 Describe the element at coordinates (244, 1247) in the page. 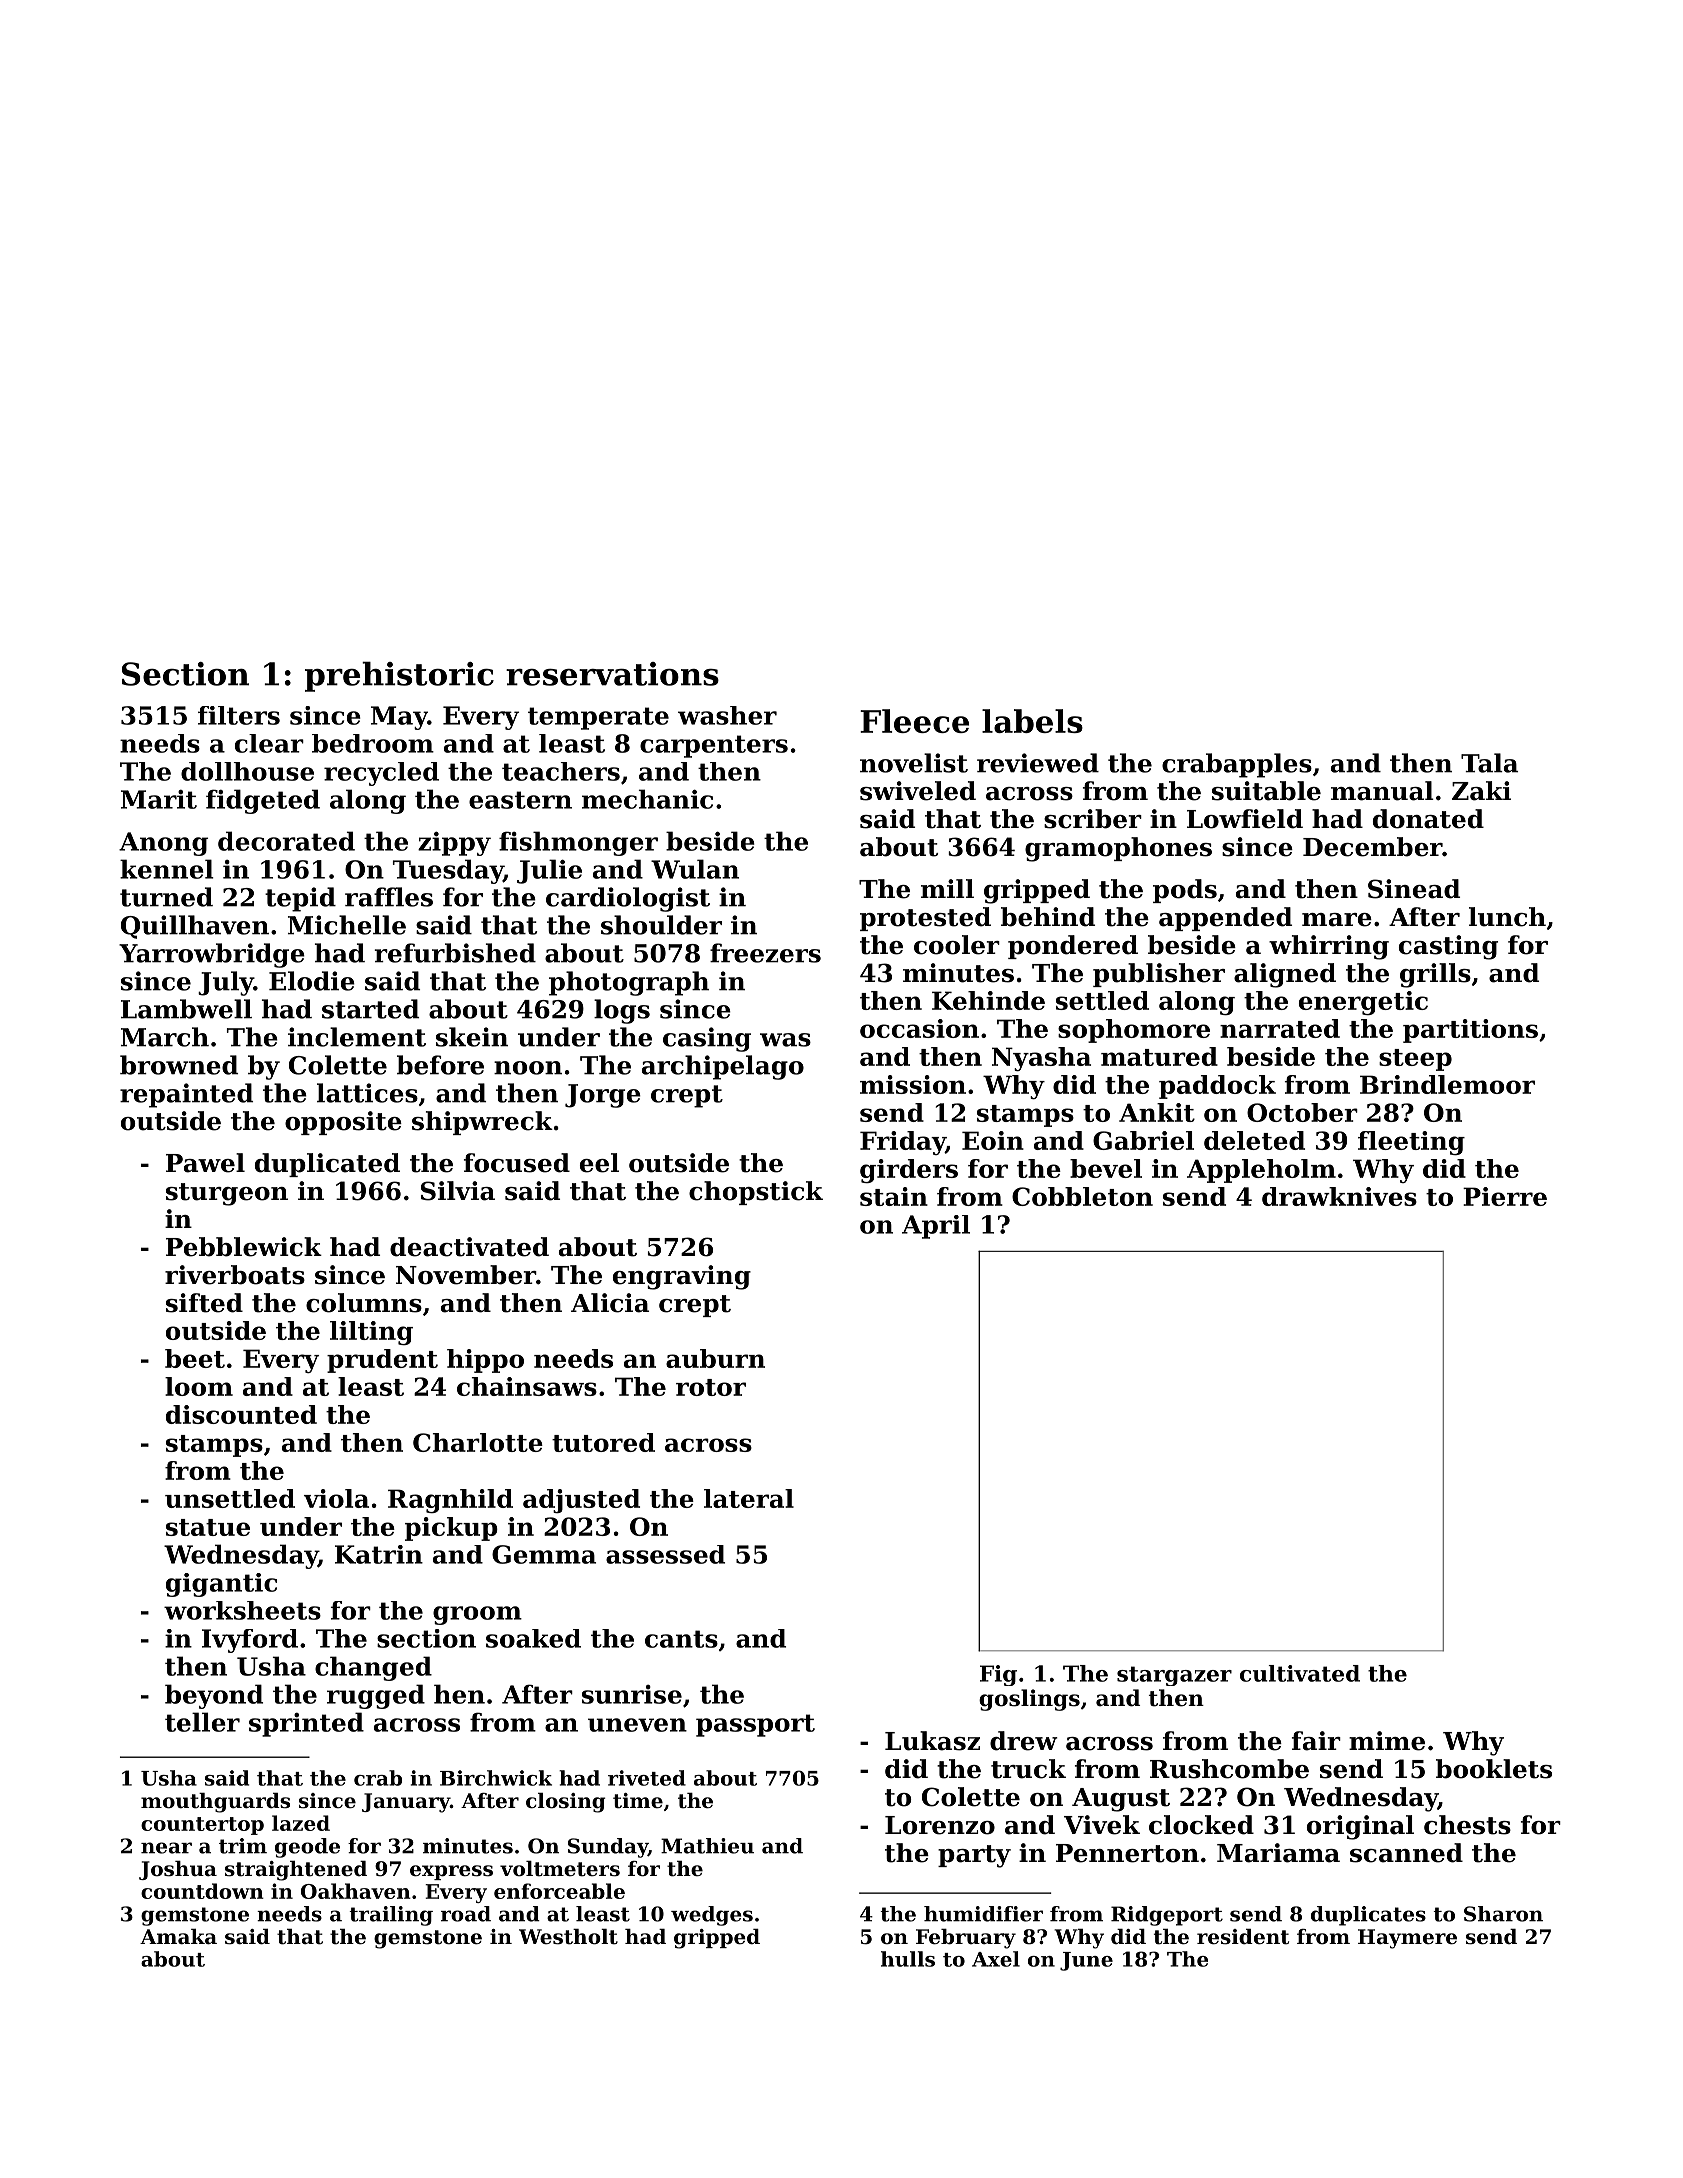

I see `Pebblewick` at that location.
